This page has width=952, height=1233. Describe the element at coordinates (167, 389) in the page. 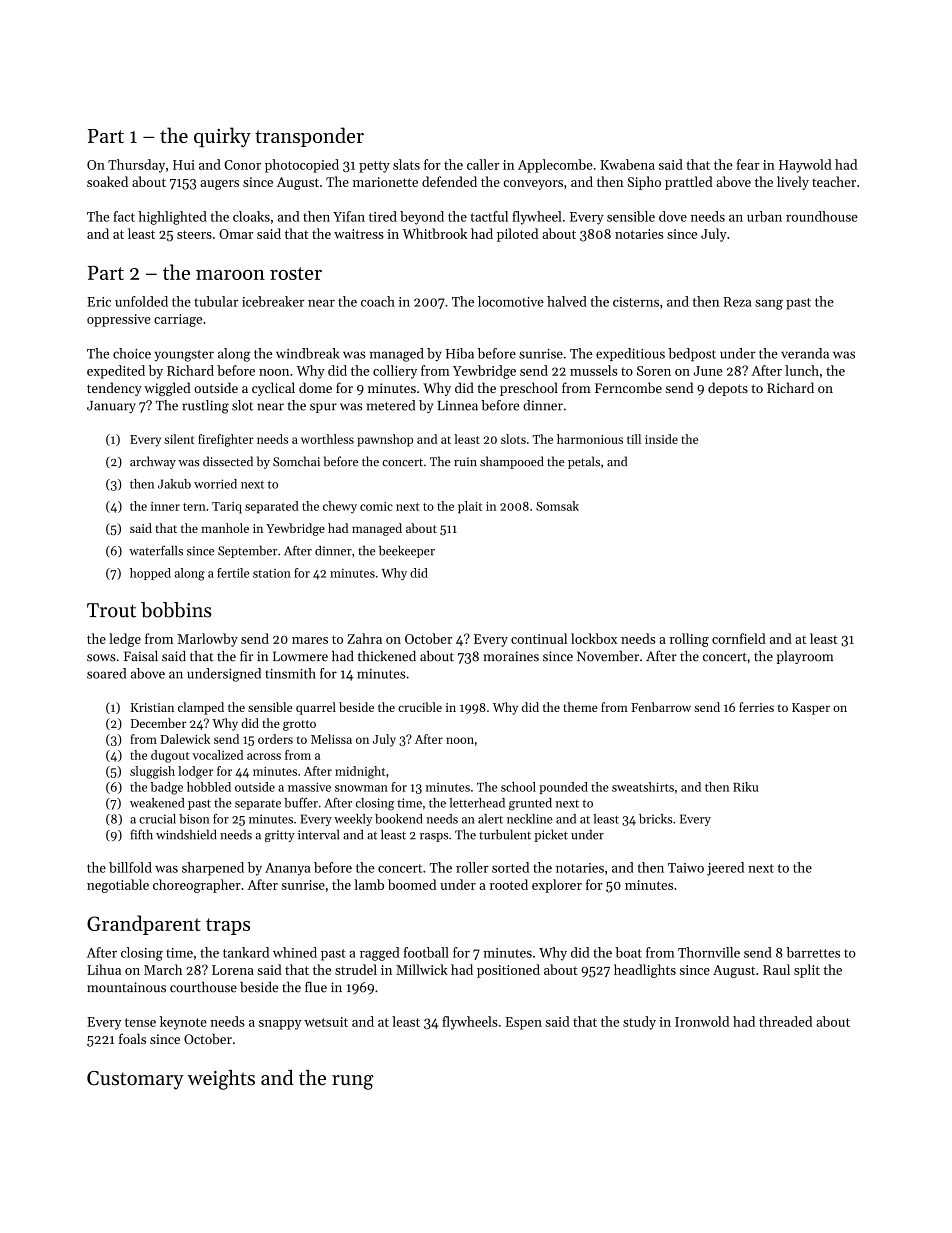

I see `wiggled` at that location.
